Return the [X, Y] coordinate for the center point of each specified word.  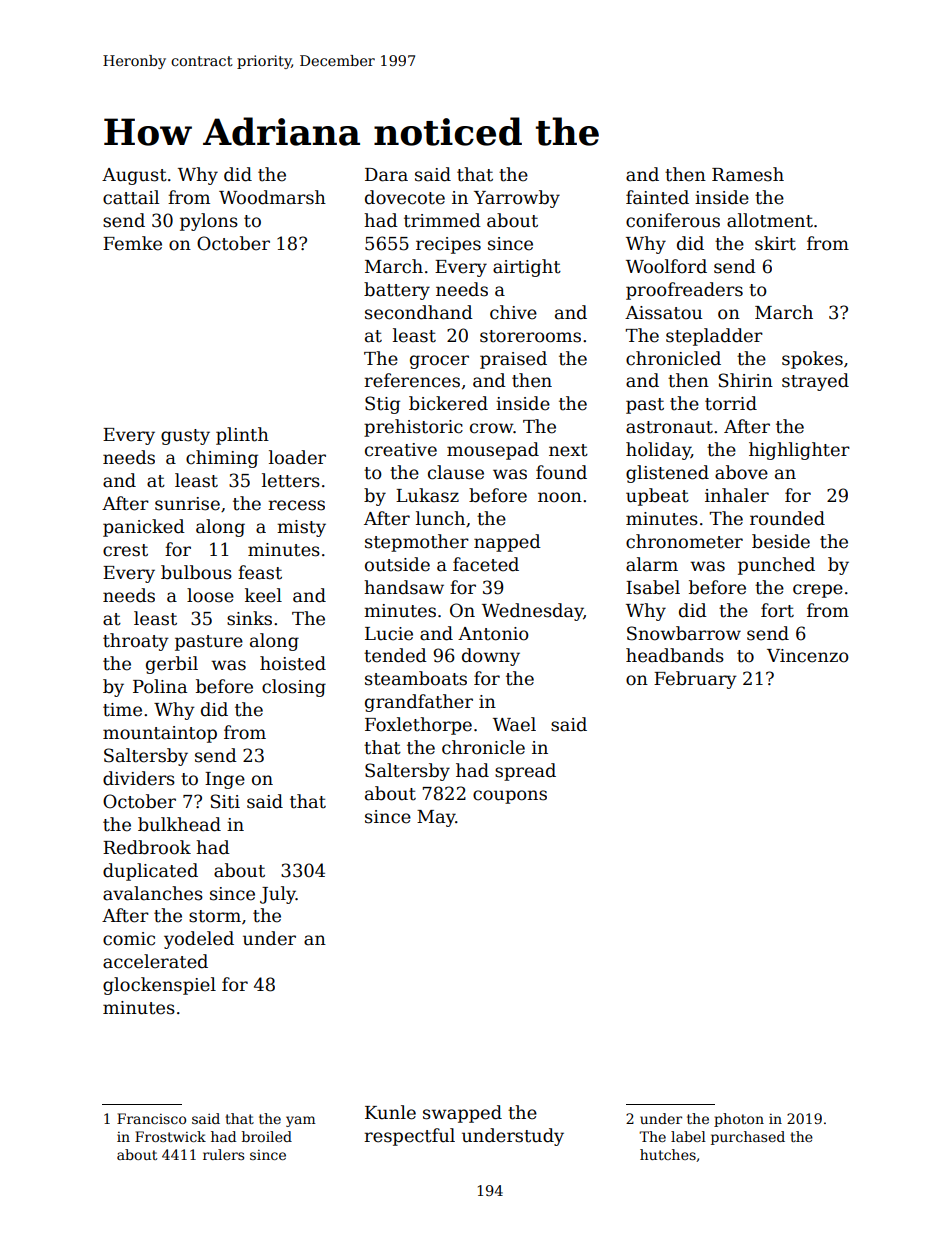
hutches [668, 1154]
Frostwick [170, 1136]
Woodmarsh [272, 197]
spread [525, 772]
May [436, 818]
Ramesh [748, 174]
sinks [249, 618]
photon [739, 1120]
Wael [514, 724]
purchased [748, 1138]
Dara [386, 175]
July [278, 895]
